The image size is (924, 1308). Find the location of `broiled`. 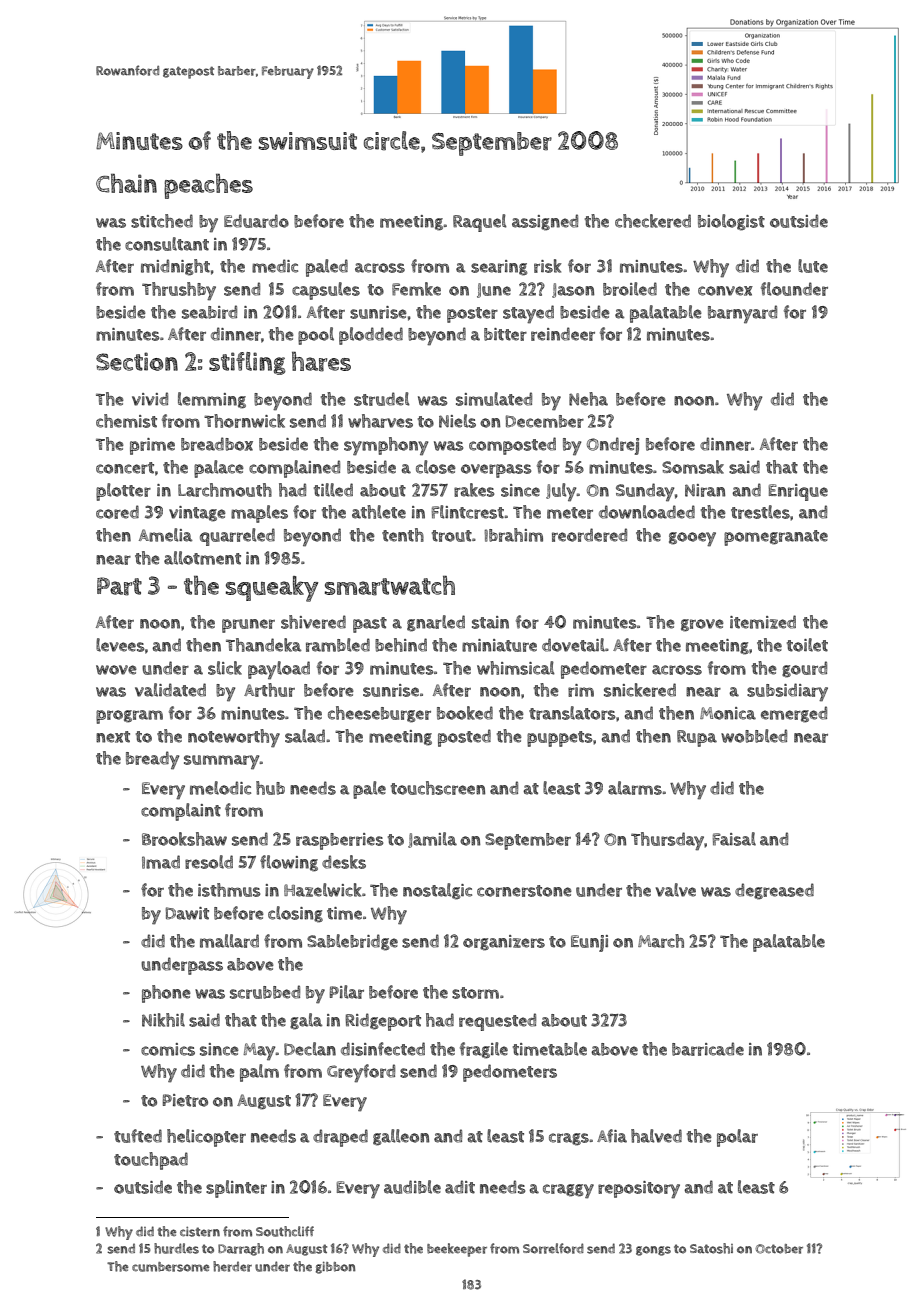

broiled is located at coordinates (630, 289).
